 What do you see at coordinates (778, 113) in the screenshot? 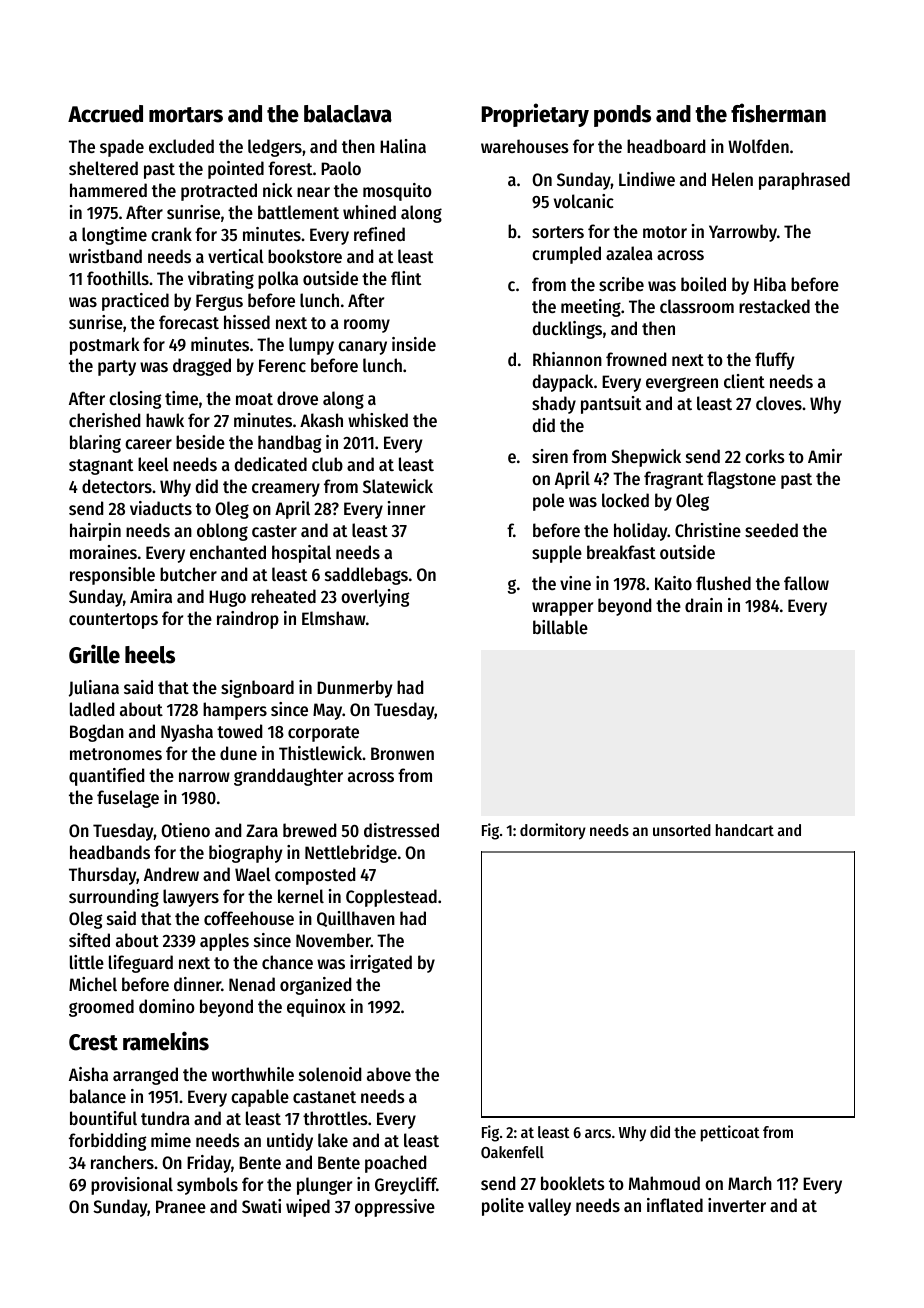
I see `fisherman` at bounding box center [778, 113].
